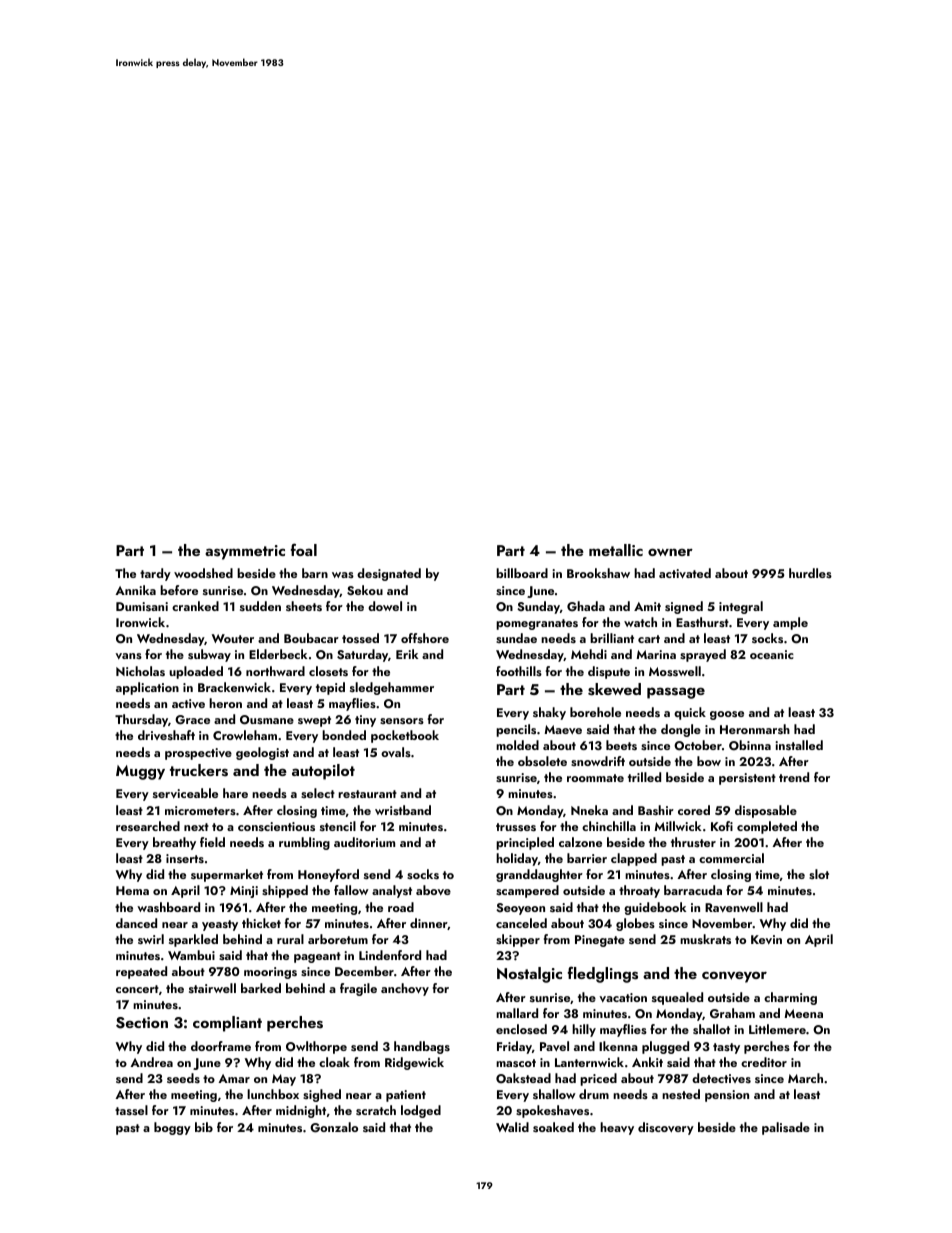 The height and width of the screenshot is (1233, 952). Describe the element at coordinates (522, 573) in the screenshot. I see `billboard` at that location.
